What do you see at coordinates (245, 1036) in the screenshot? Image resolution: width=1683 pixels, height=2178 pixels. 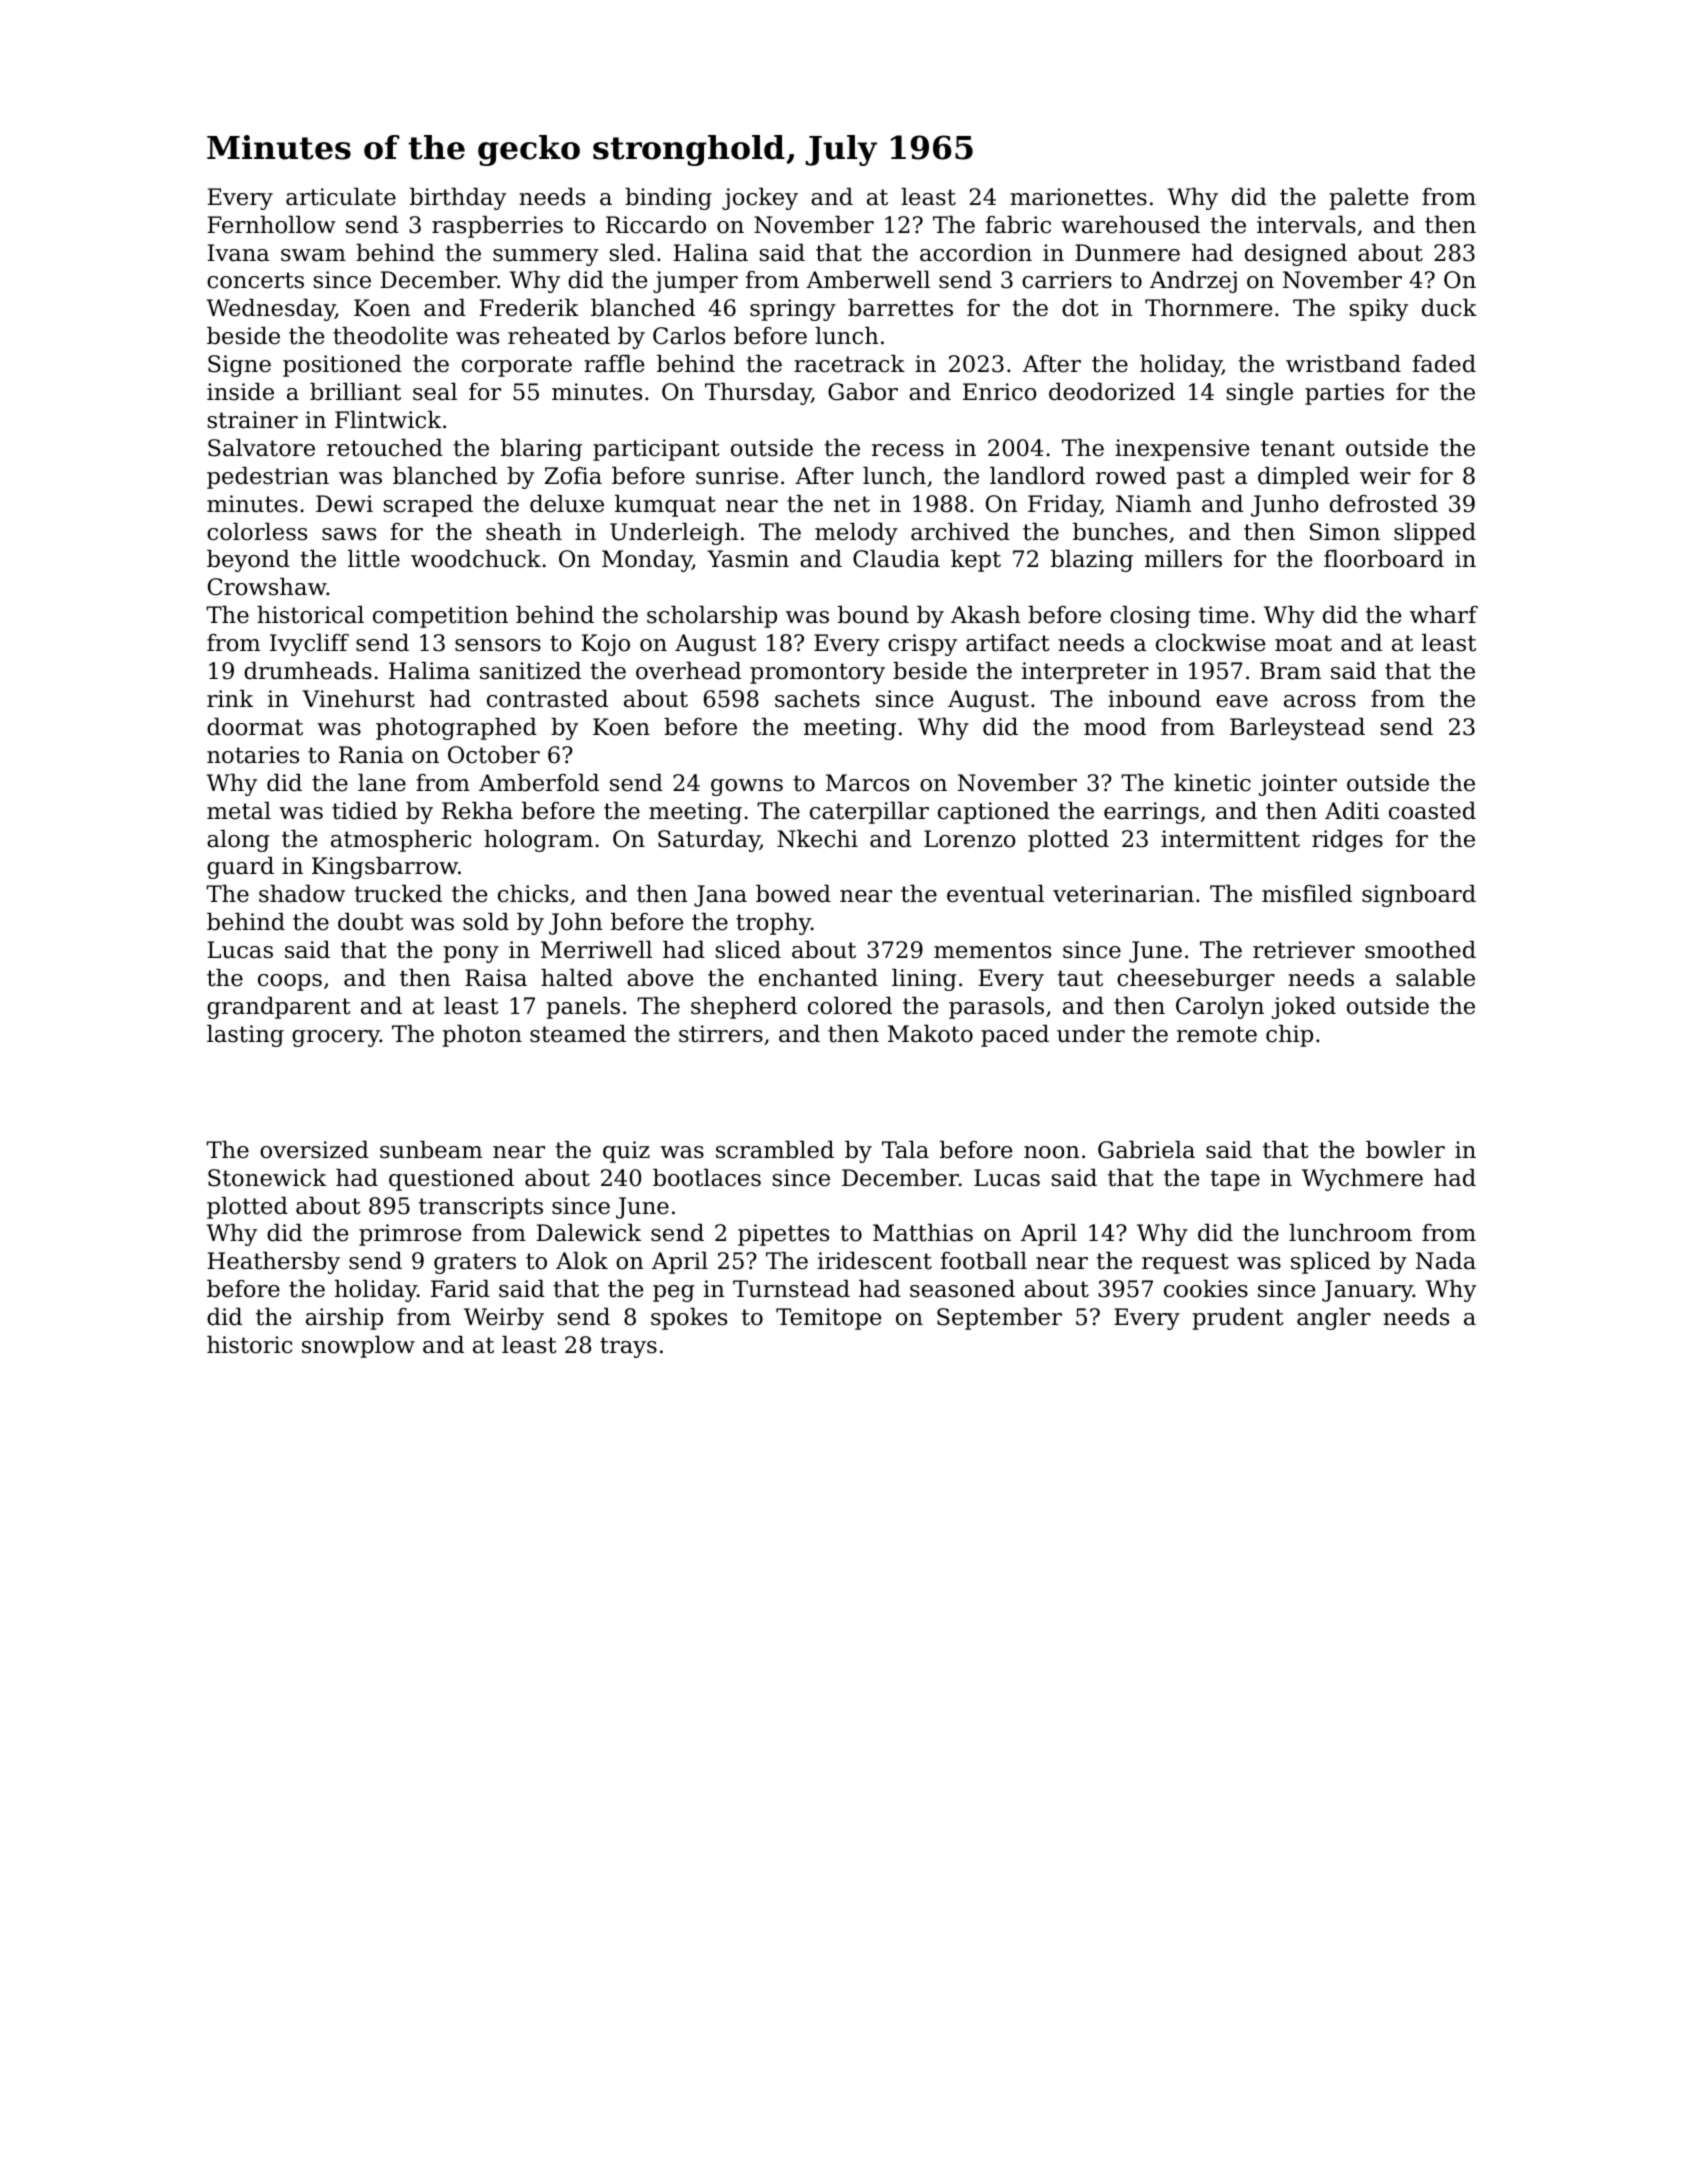 I see `lasting` at bounding box center [245, 1036].
